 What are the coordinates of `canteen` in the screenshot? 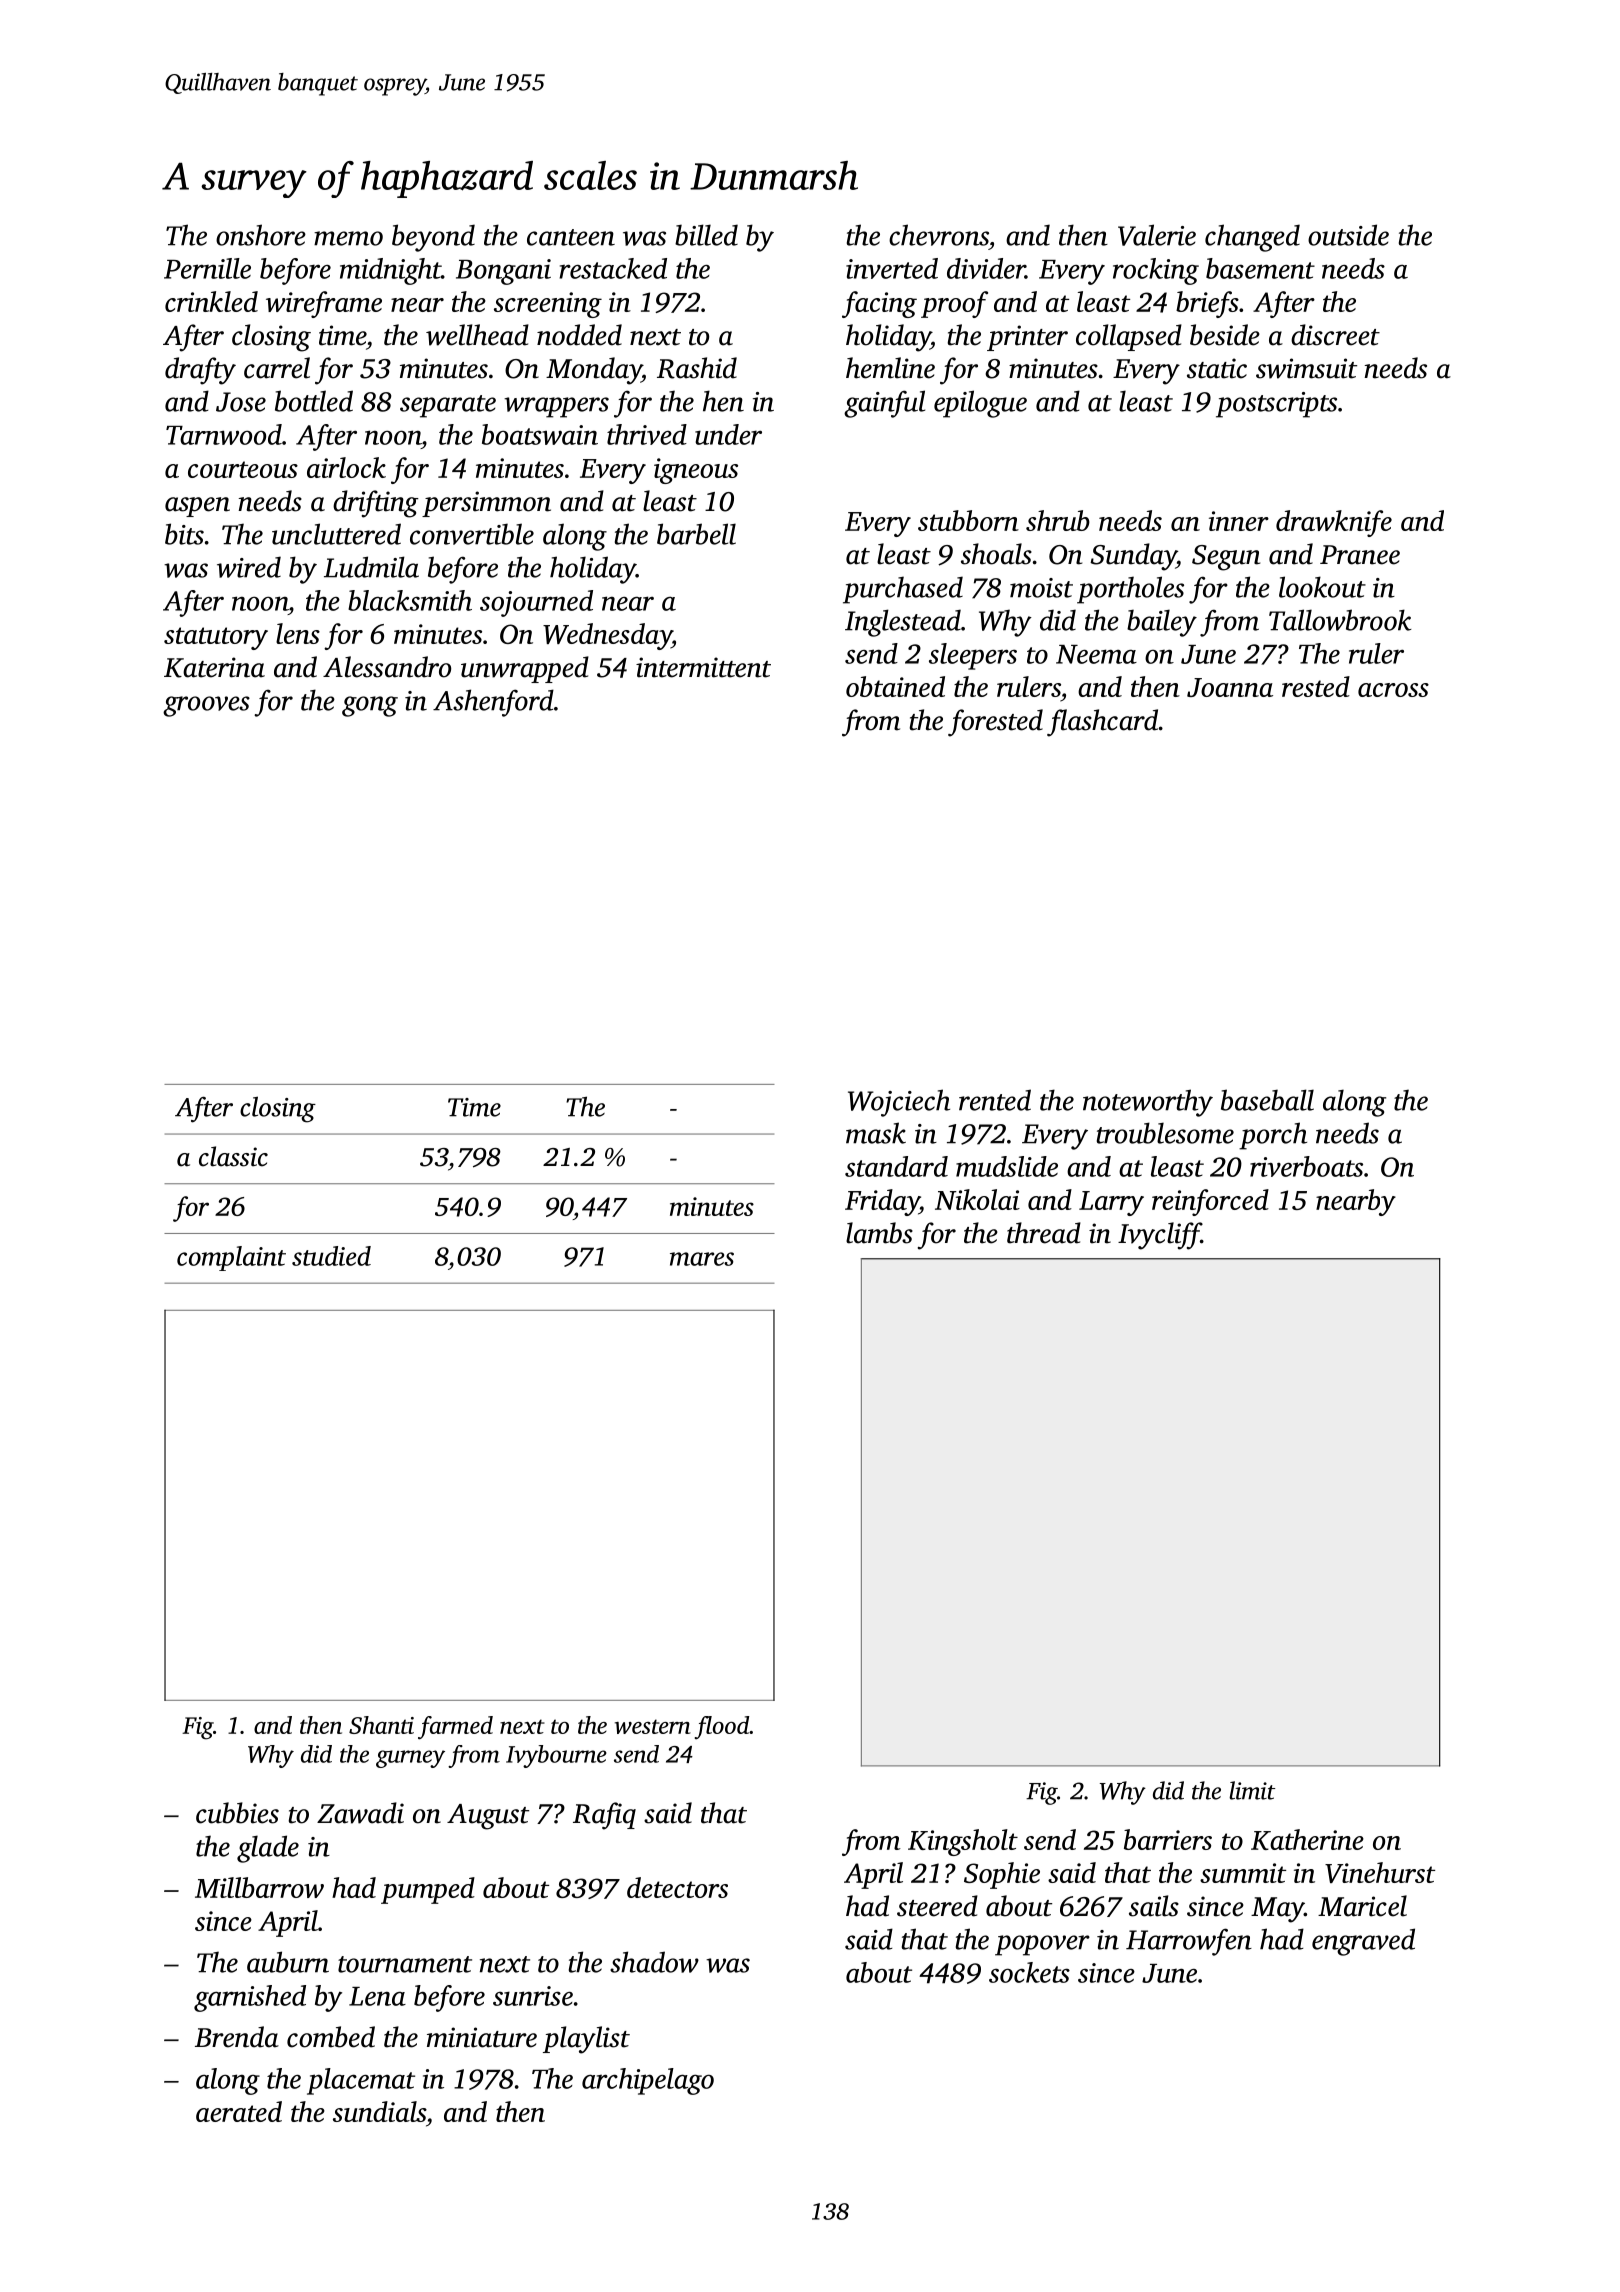 It's located at (571, 237).
